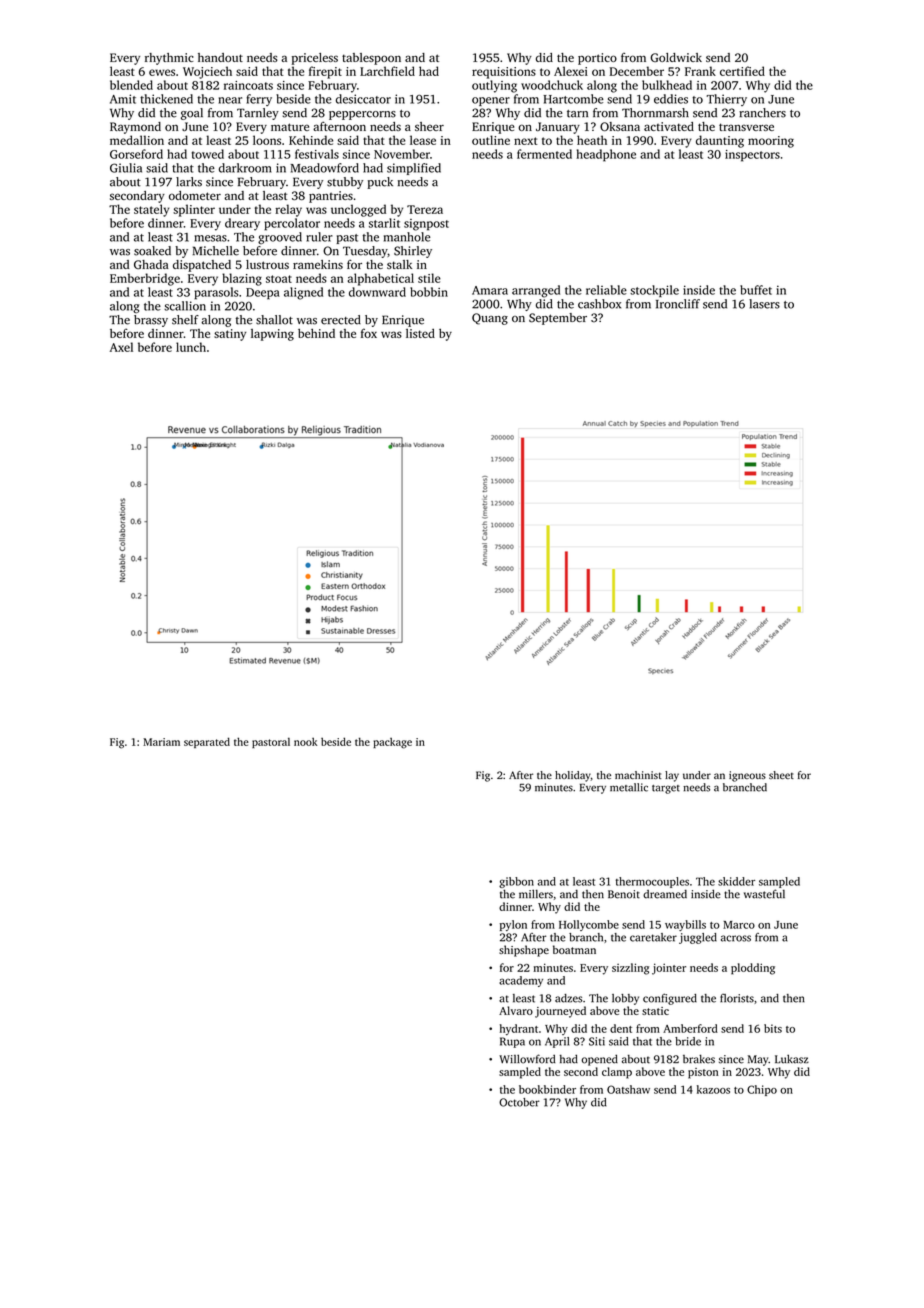 This screenshot has width=924, height=1308. Describe the element at coordinates (191, 347) in the screenshot. I see `lunch` at that location.
